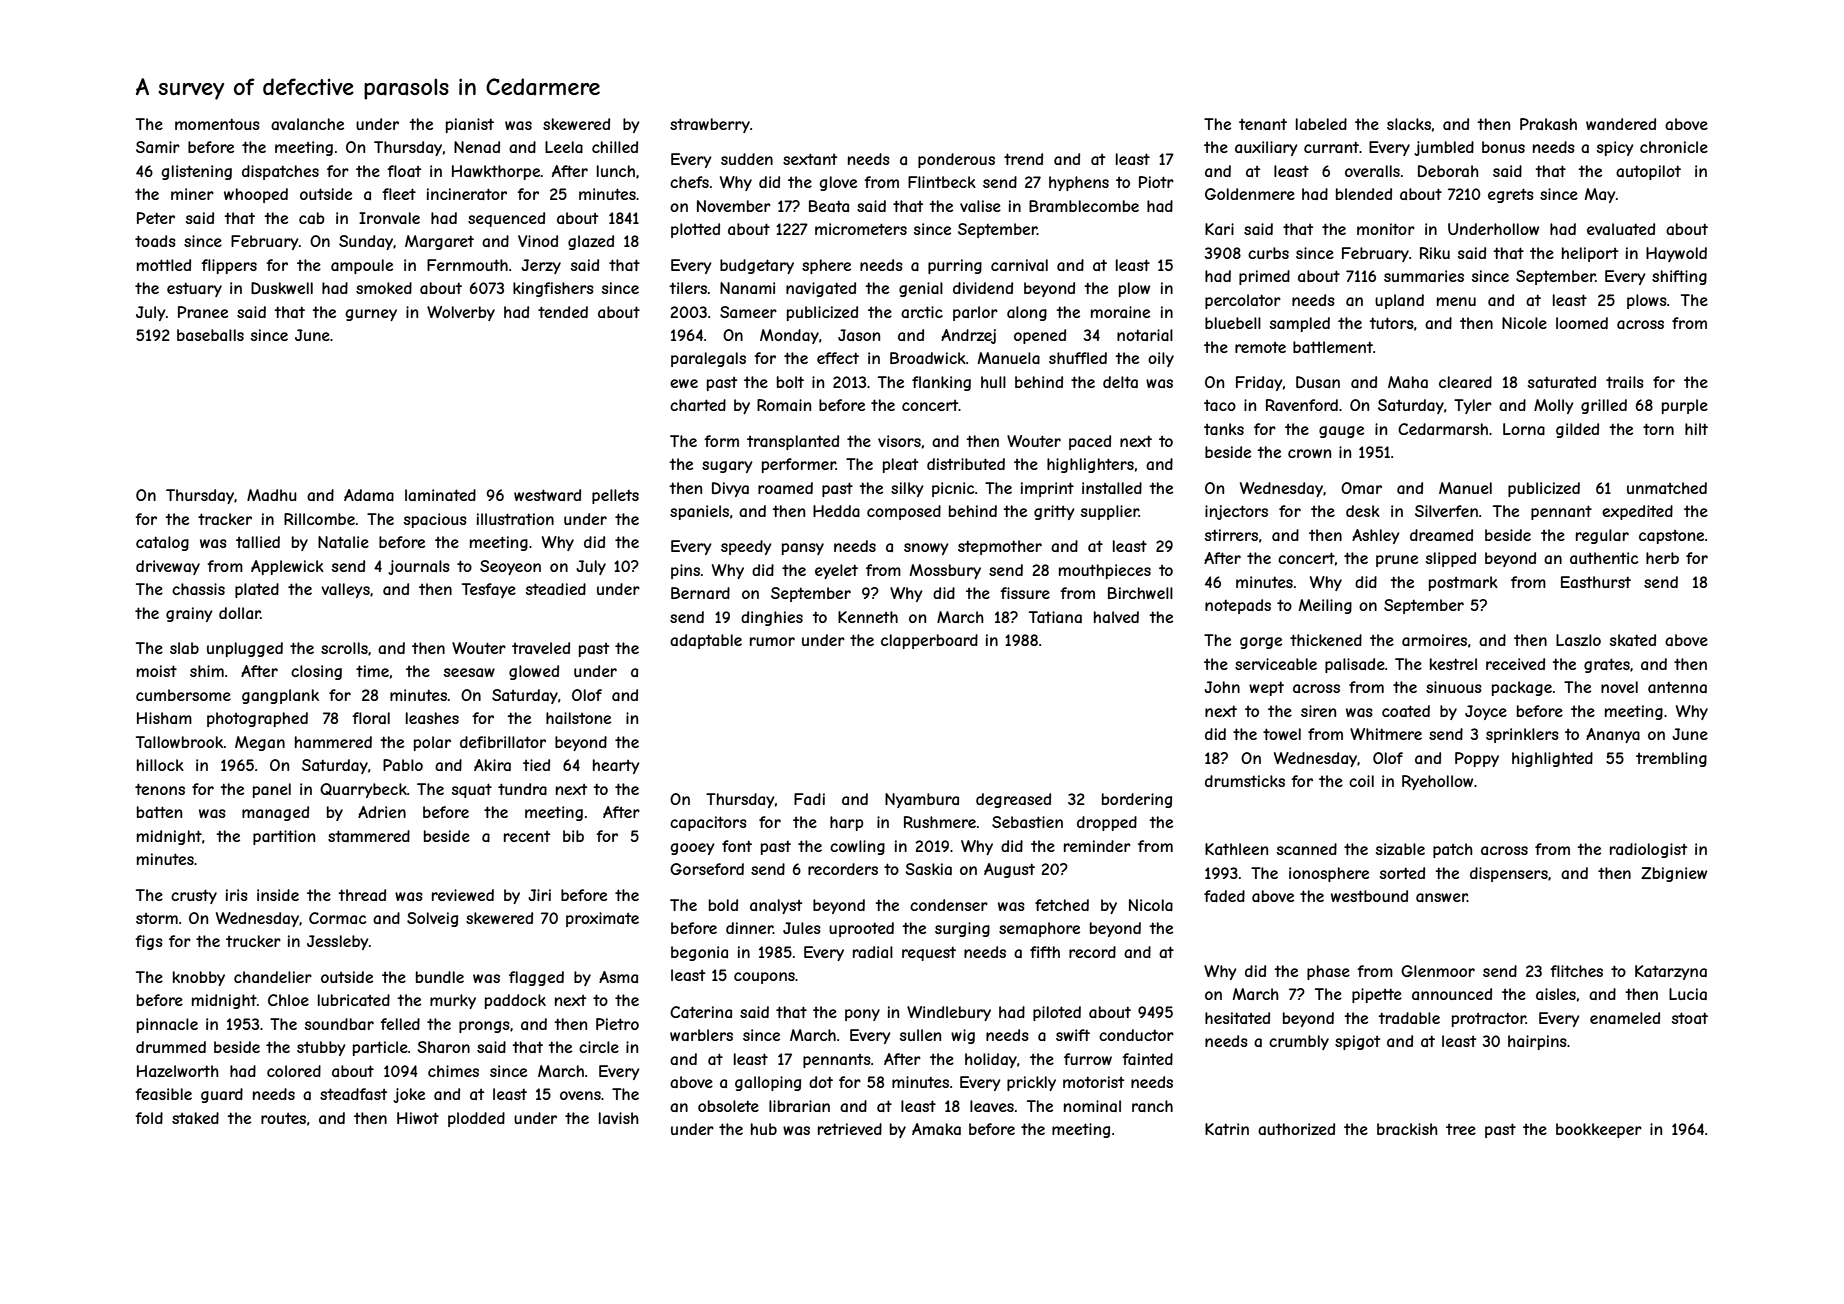  Describe the element at coordinates (699, 512) in the screenshot. I see `spaniels` at that location.
